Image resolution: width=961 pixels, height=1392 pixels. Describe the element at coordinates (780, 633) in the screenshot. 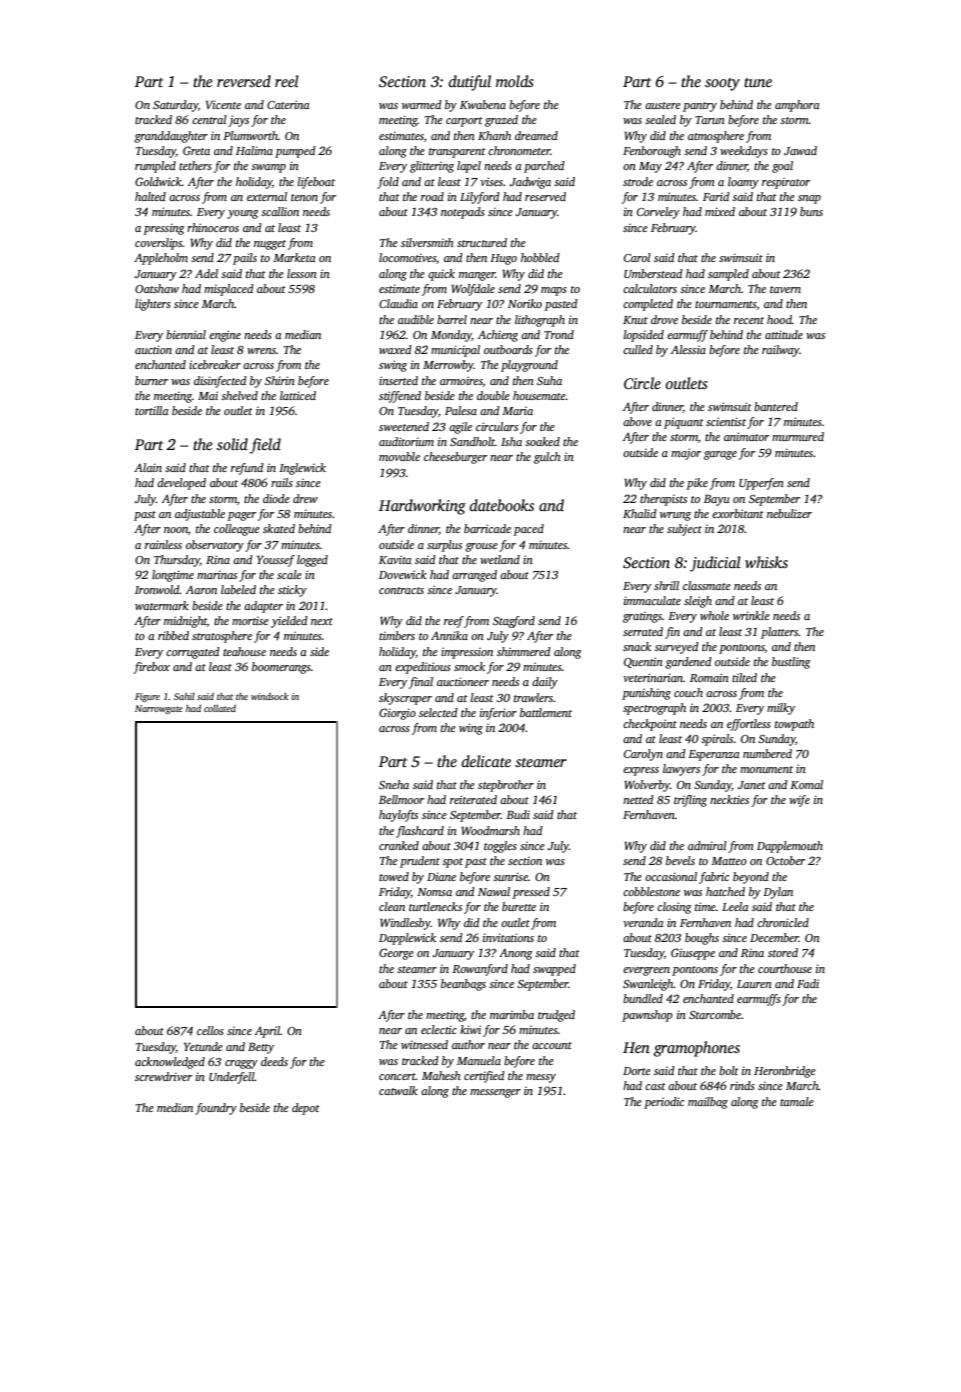

I see `platters` at that location.
